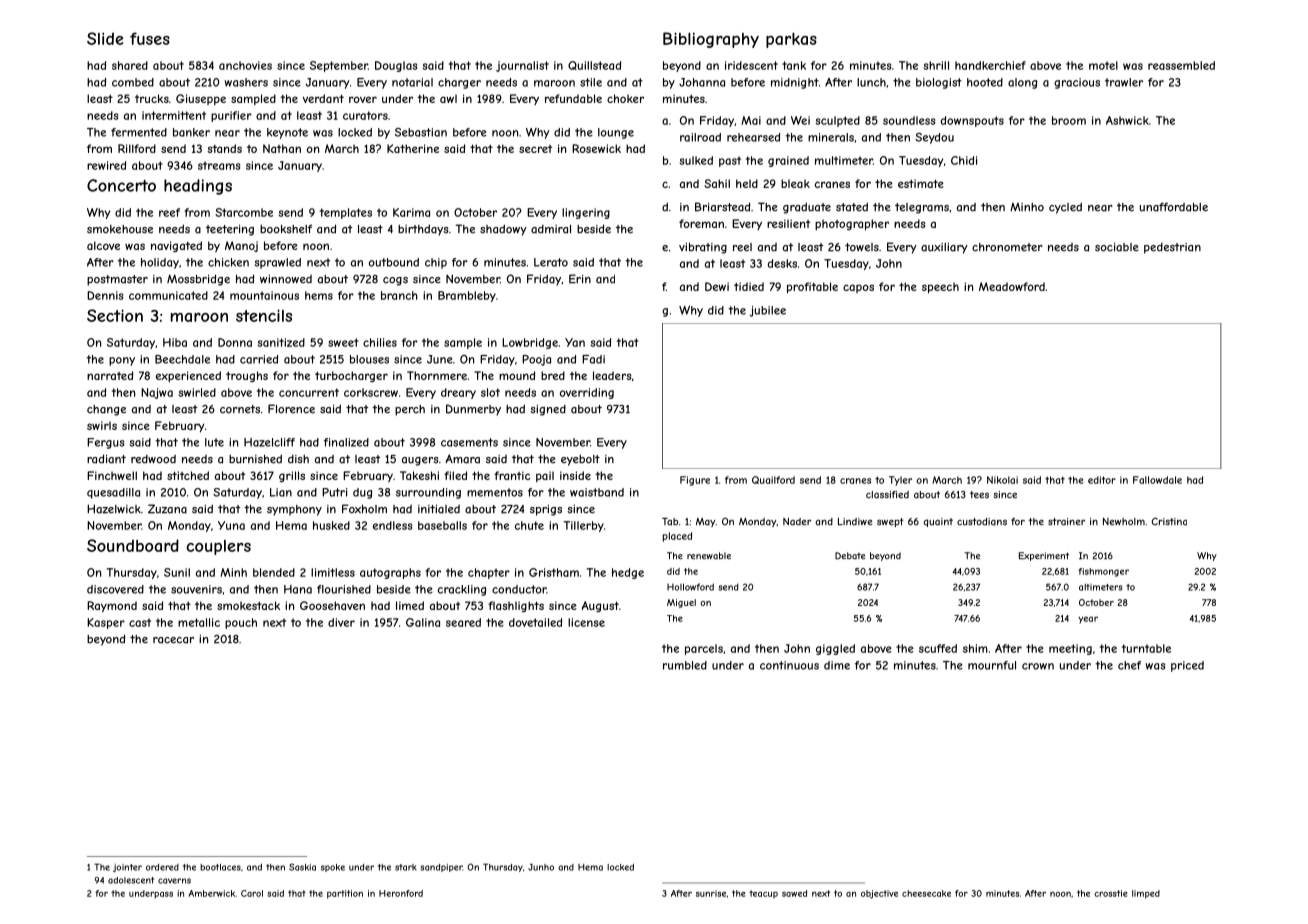 The image size is (1308, 924). I want to click on Bibliography, so click(711, 40).
